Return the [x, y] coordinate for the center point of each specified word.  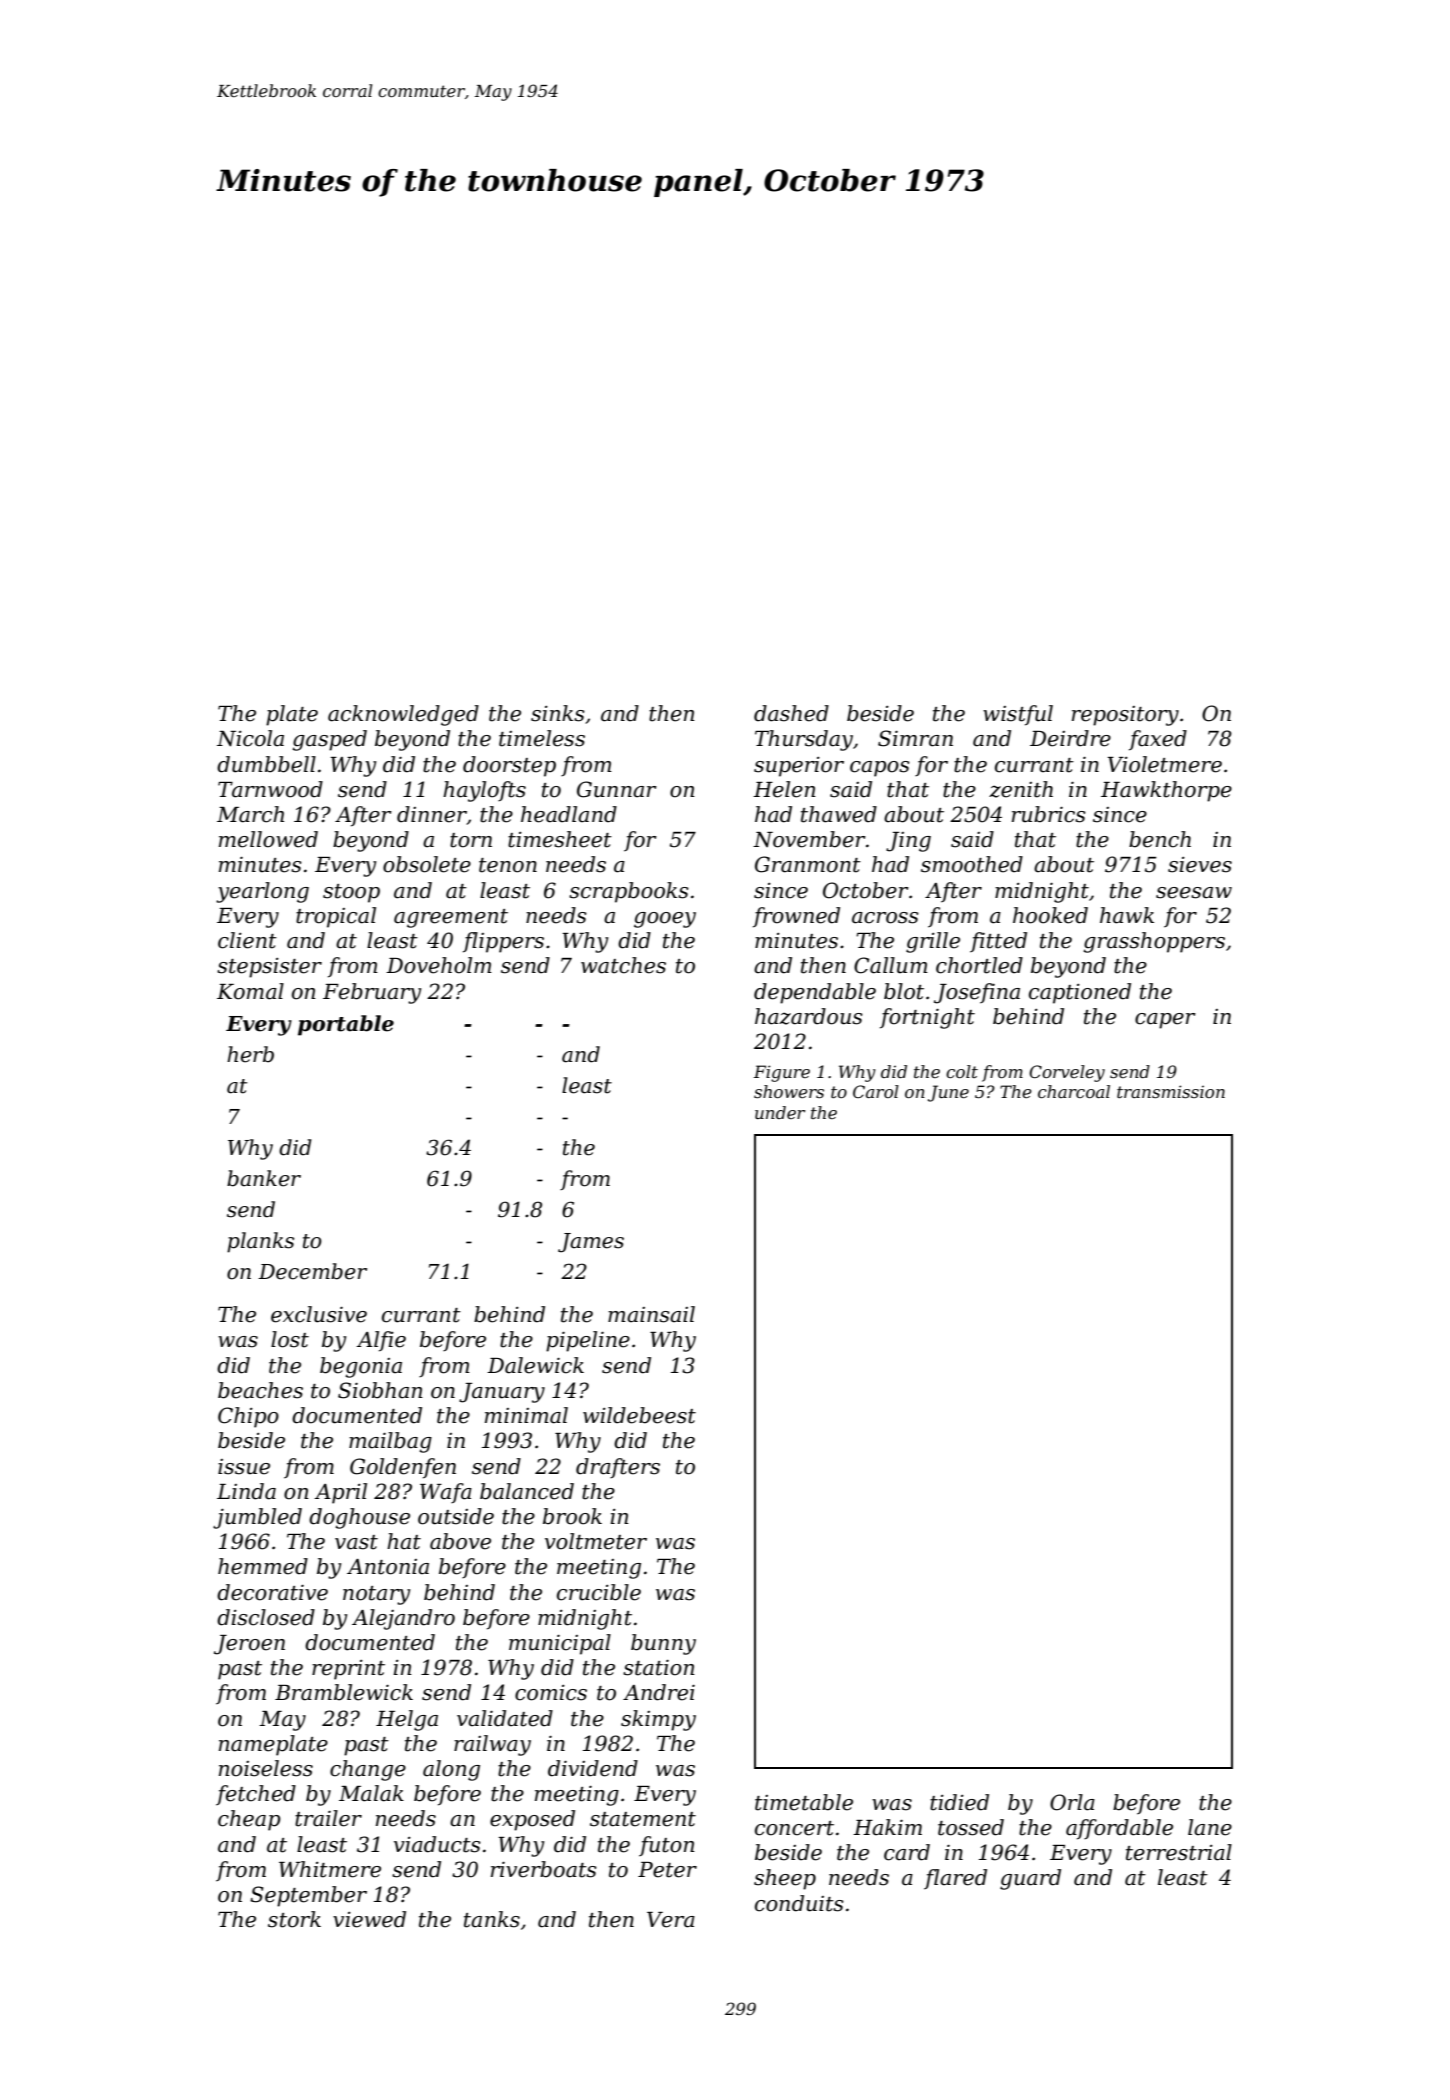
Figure [782, 1073]
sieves [1200, 865]
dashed [791, 713]
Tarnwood [270, 789]
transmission [1171, 1091]
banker [264, 1178]
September [308, 1896]
